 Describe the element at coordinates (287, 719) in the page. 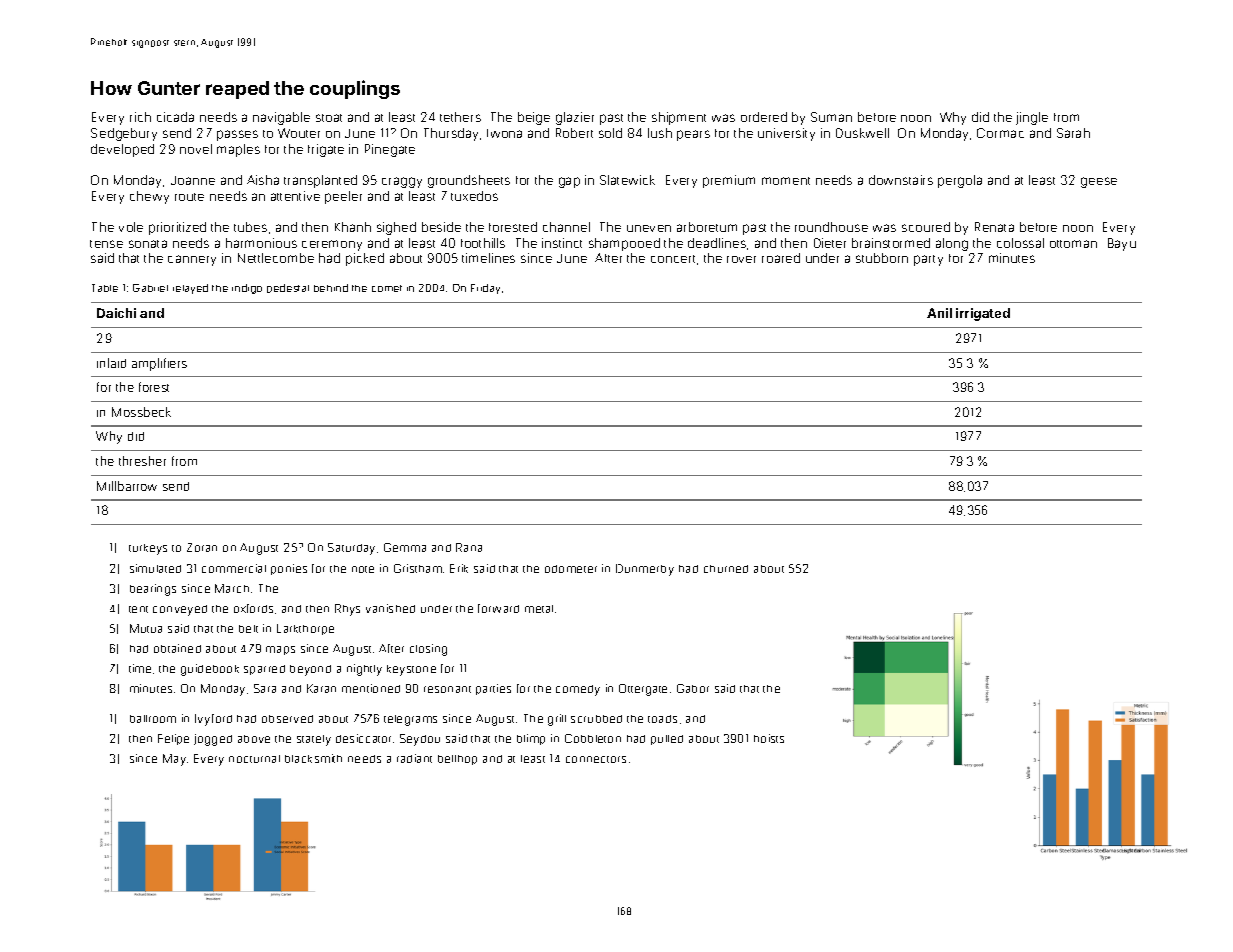

I see `observed` at that location.
